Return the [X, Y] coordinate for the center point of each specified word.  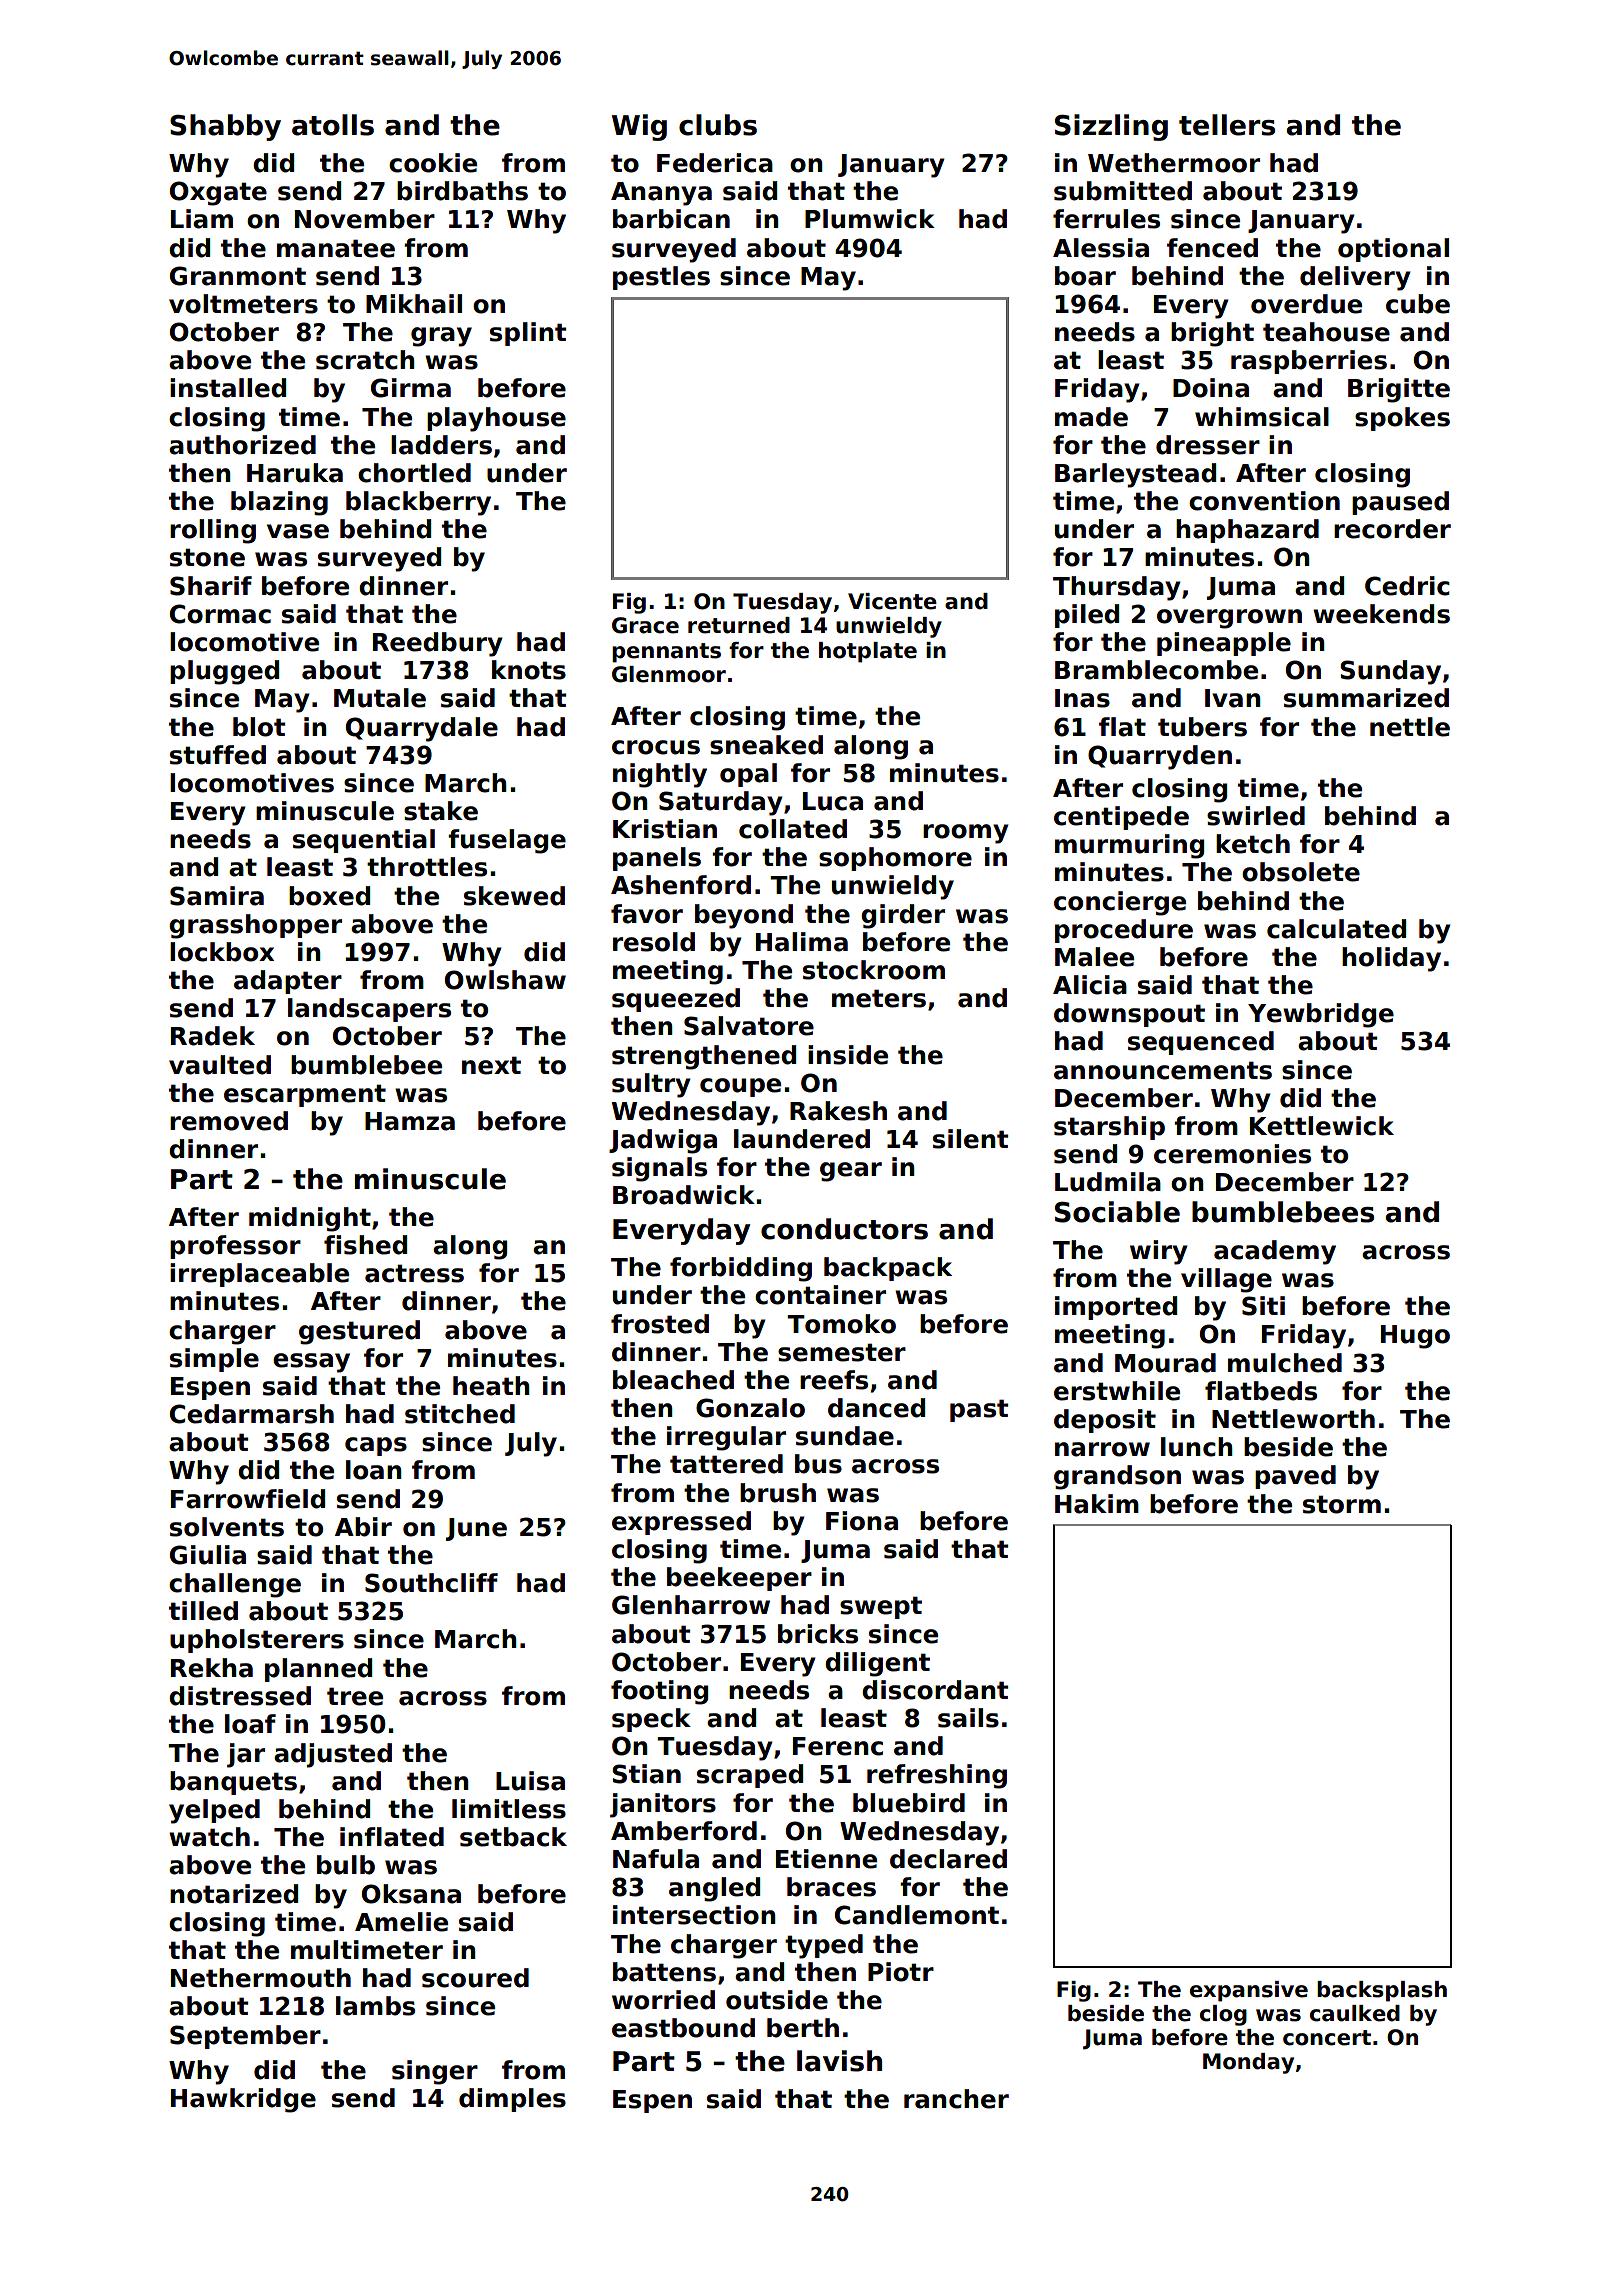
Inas [1082, 698]
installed [228, 388]
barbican [671, 219]
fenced [1212, 248]
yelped [214, 1811]
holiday [1391, 959]
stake [441, 811]
